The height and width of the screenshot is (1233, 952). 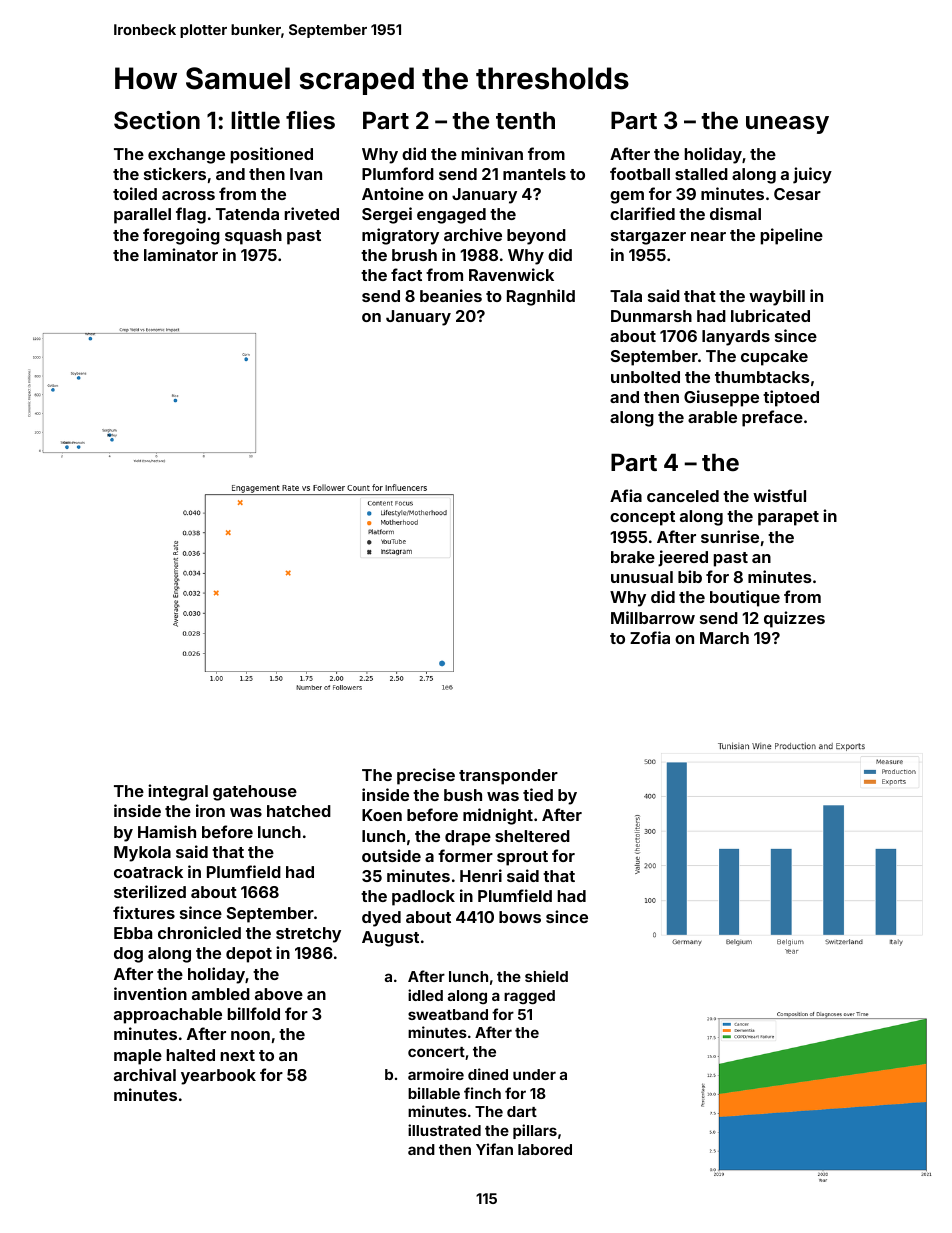 I want to click on integral, so click(x=178, y=792).
